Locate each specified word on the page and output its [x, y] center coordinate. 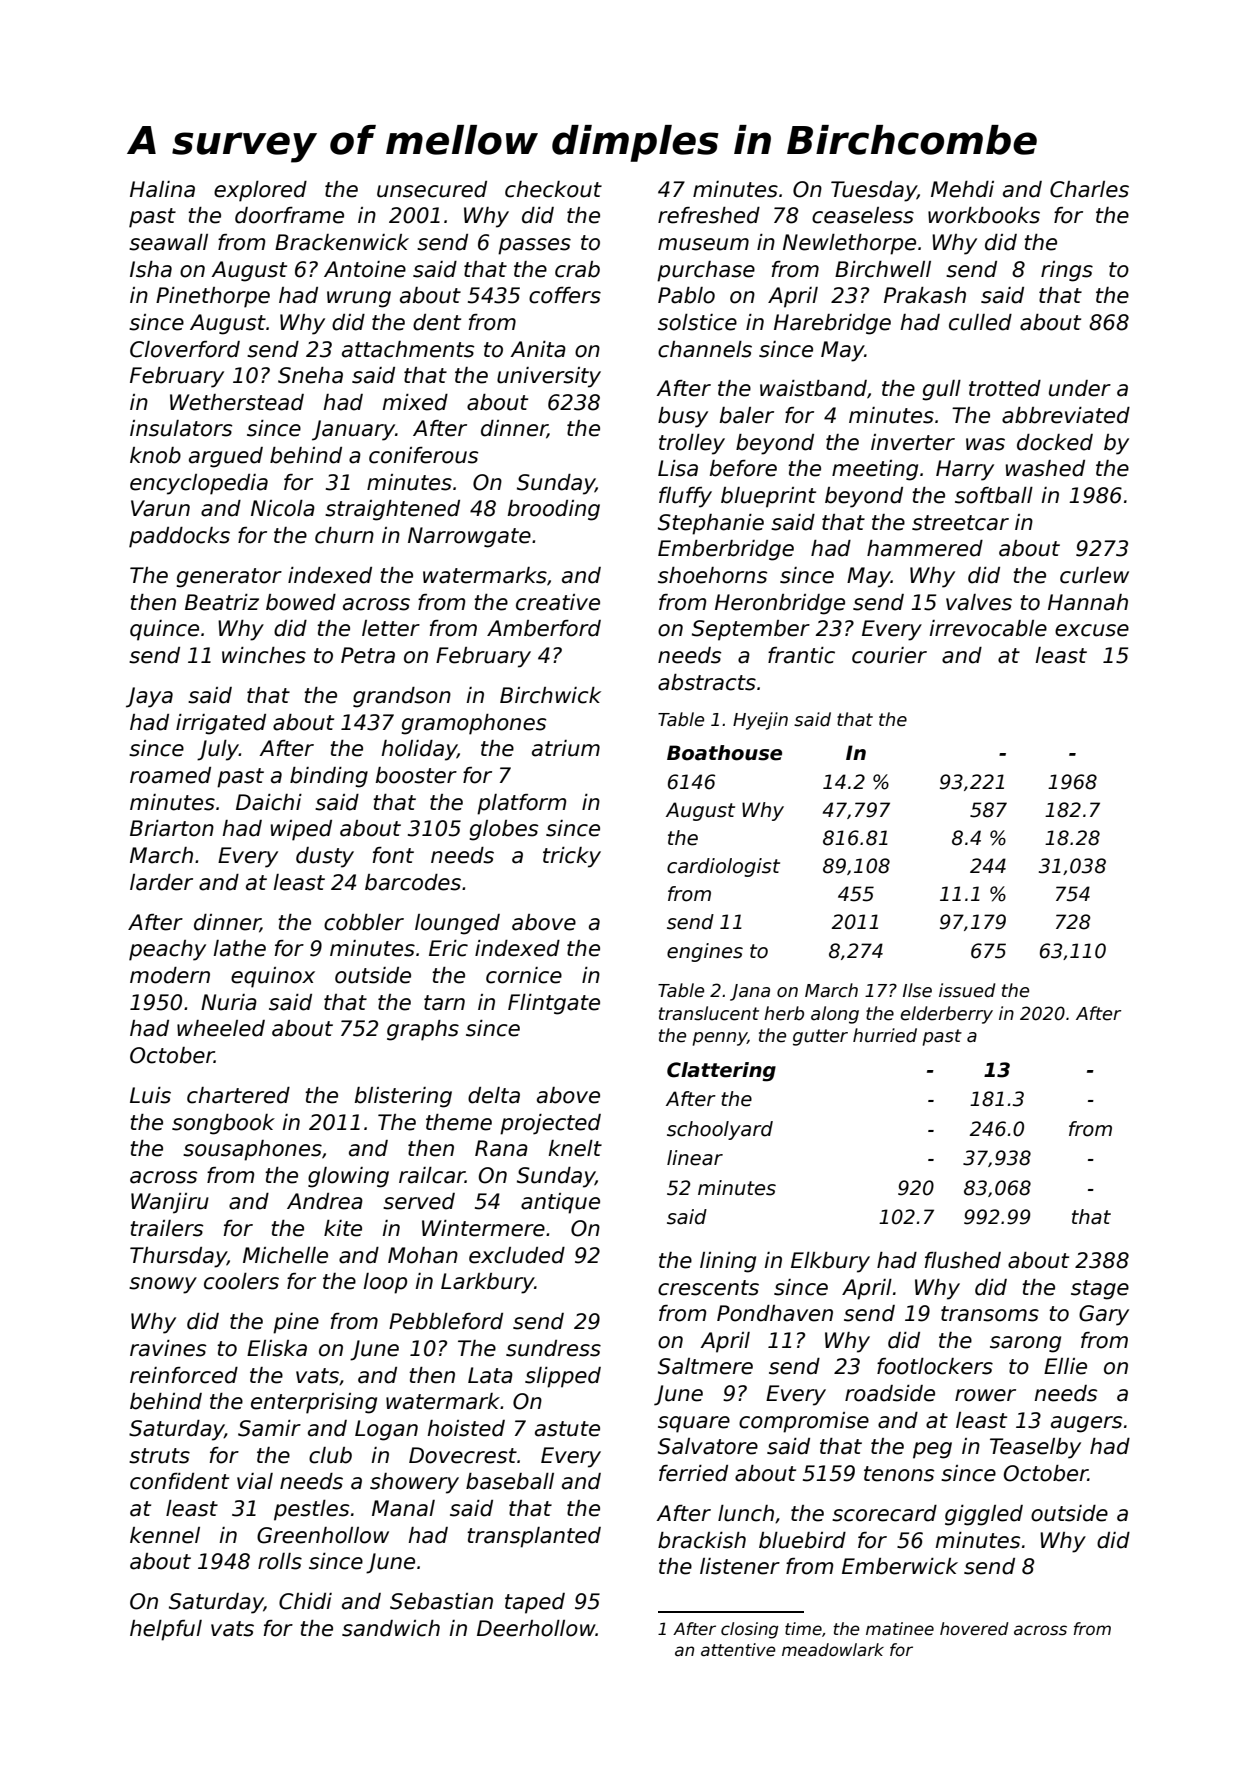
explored [260, 191]
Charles [1089, 189]
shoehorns [712, 575]
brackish [702, 1540]
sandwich [391, 1628]
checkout [553, 189]
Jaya [149, 697]
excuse [1092, 630]
